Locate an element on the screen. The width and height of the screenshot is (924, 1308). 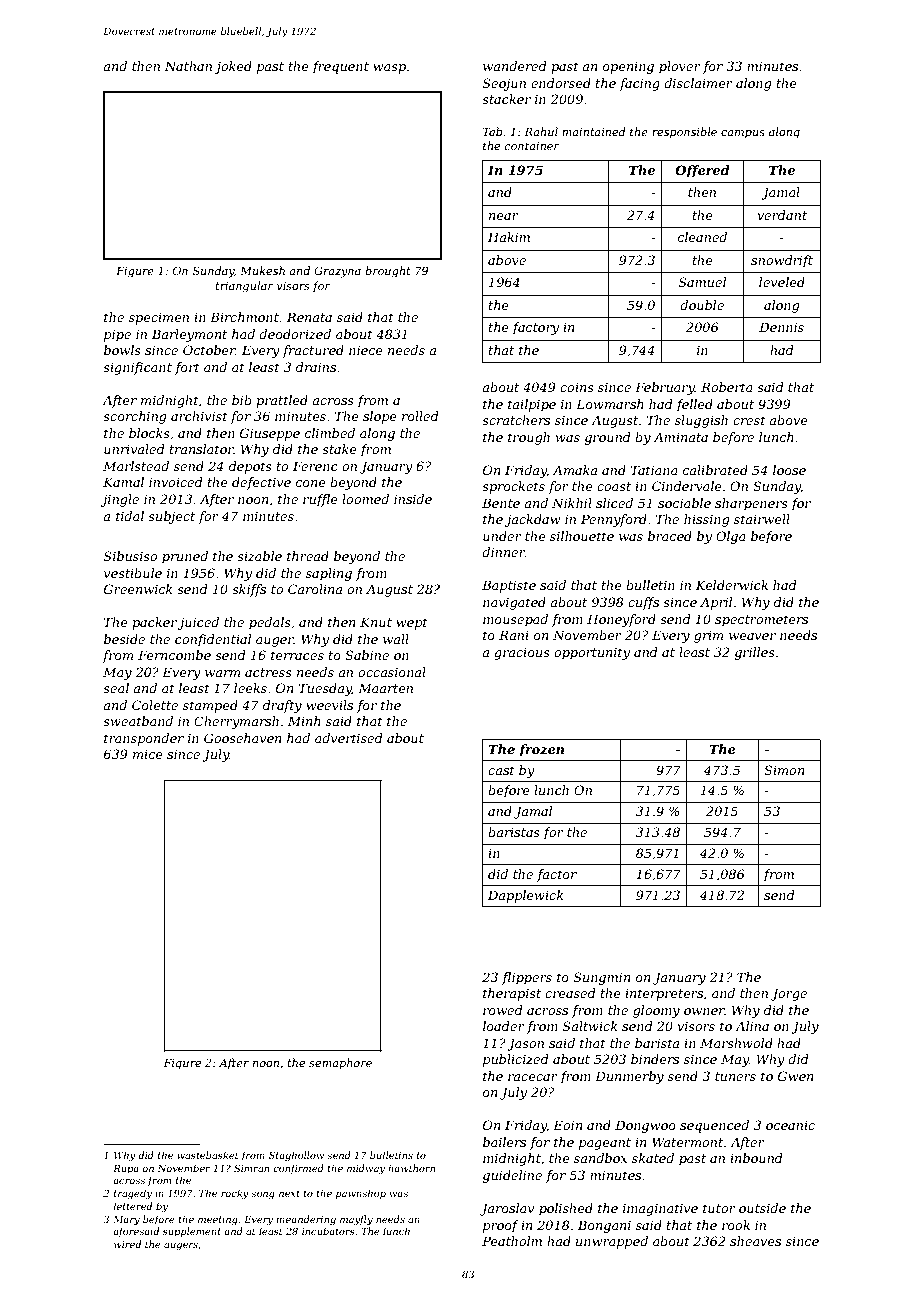
Minh is located at coordinates (304, 721).
